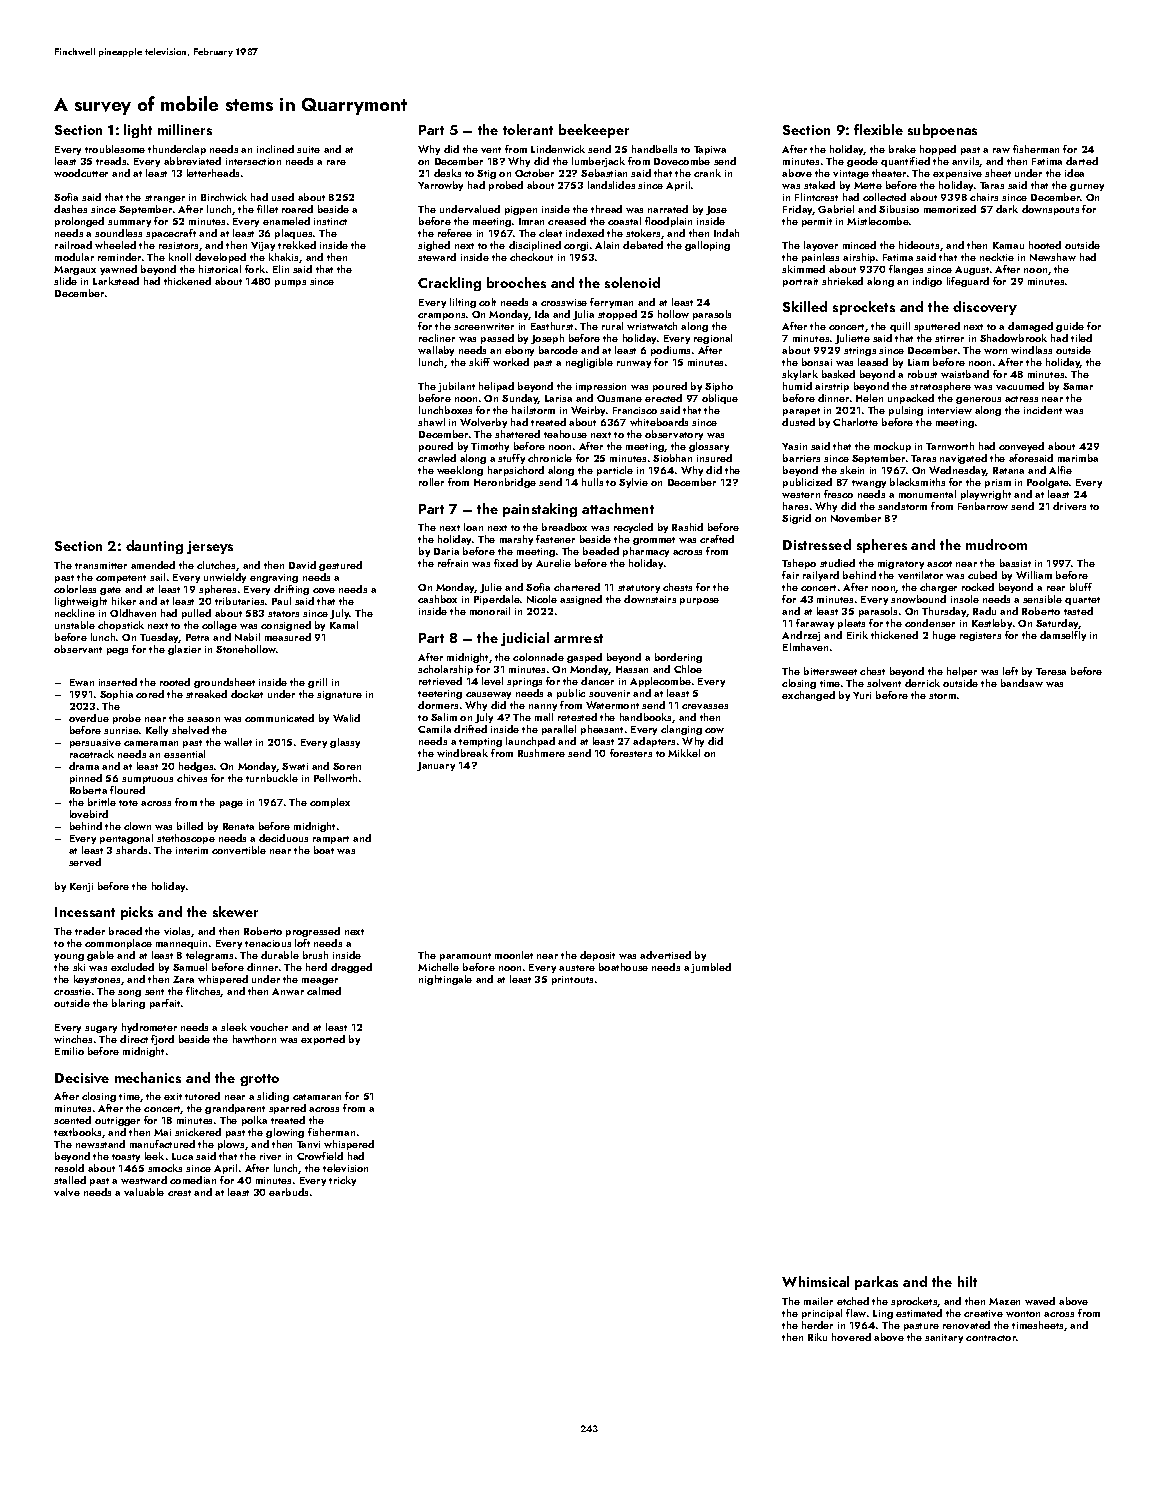 This image has width=1160, height=1501. What do you see at coordinates (100, 956) in the image?
I see `gable` at bounding box center [100, 956].
